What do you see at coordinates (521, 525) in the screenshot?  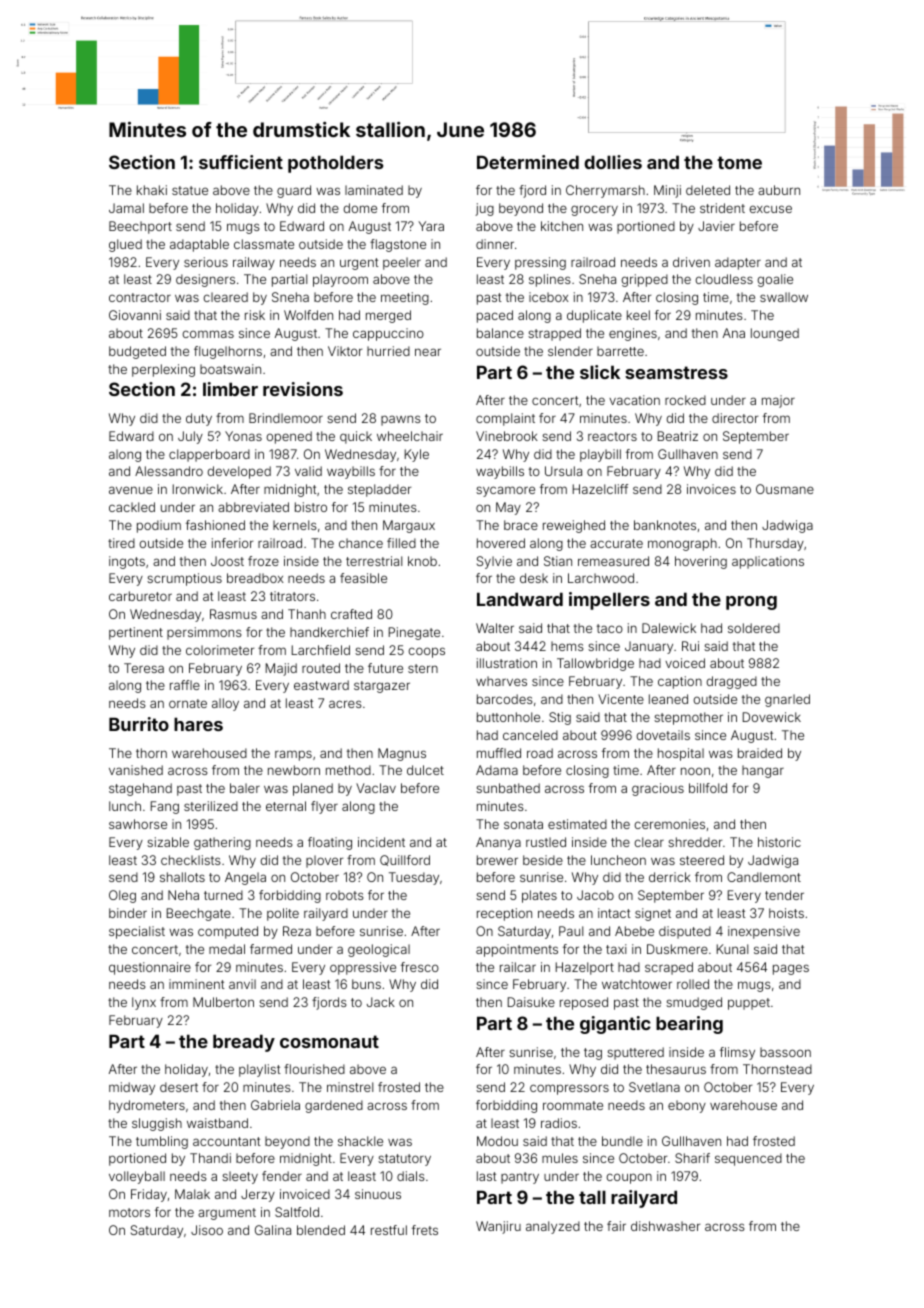 I see `brace` at bounding box center [521, 525].
